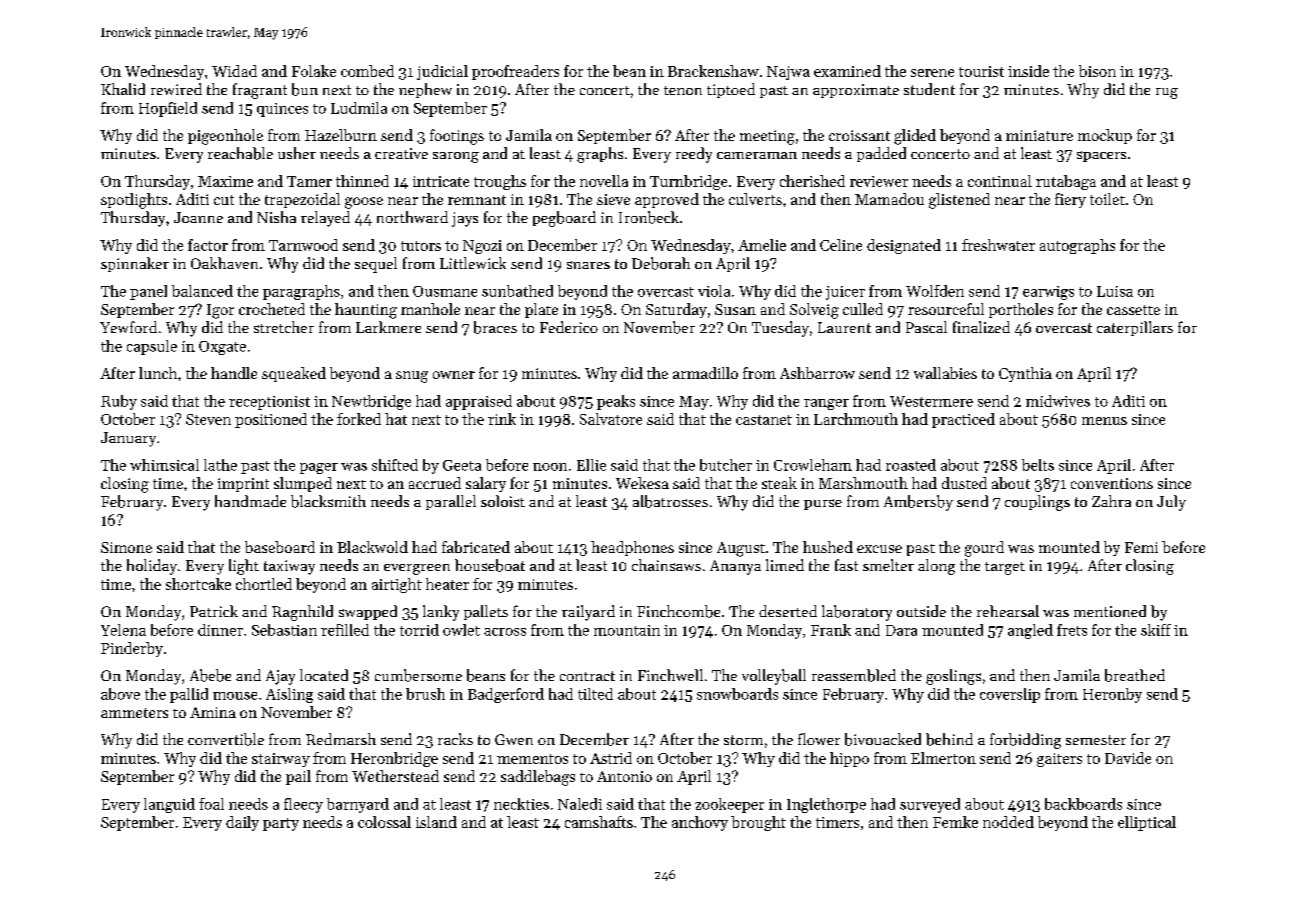 The height and width of the screenshot is (924, 1308). Describe the element at coordinates (250, 501) in the screenshot. I see `handmade` at that location.
